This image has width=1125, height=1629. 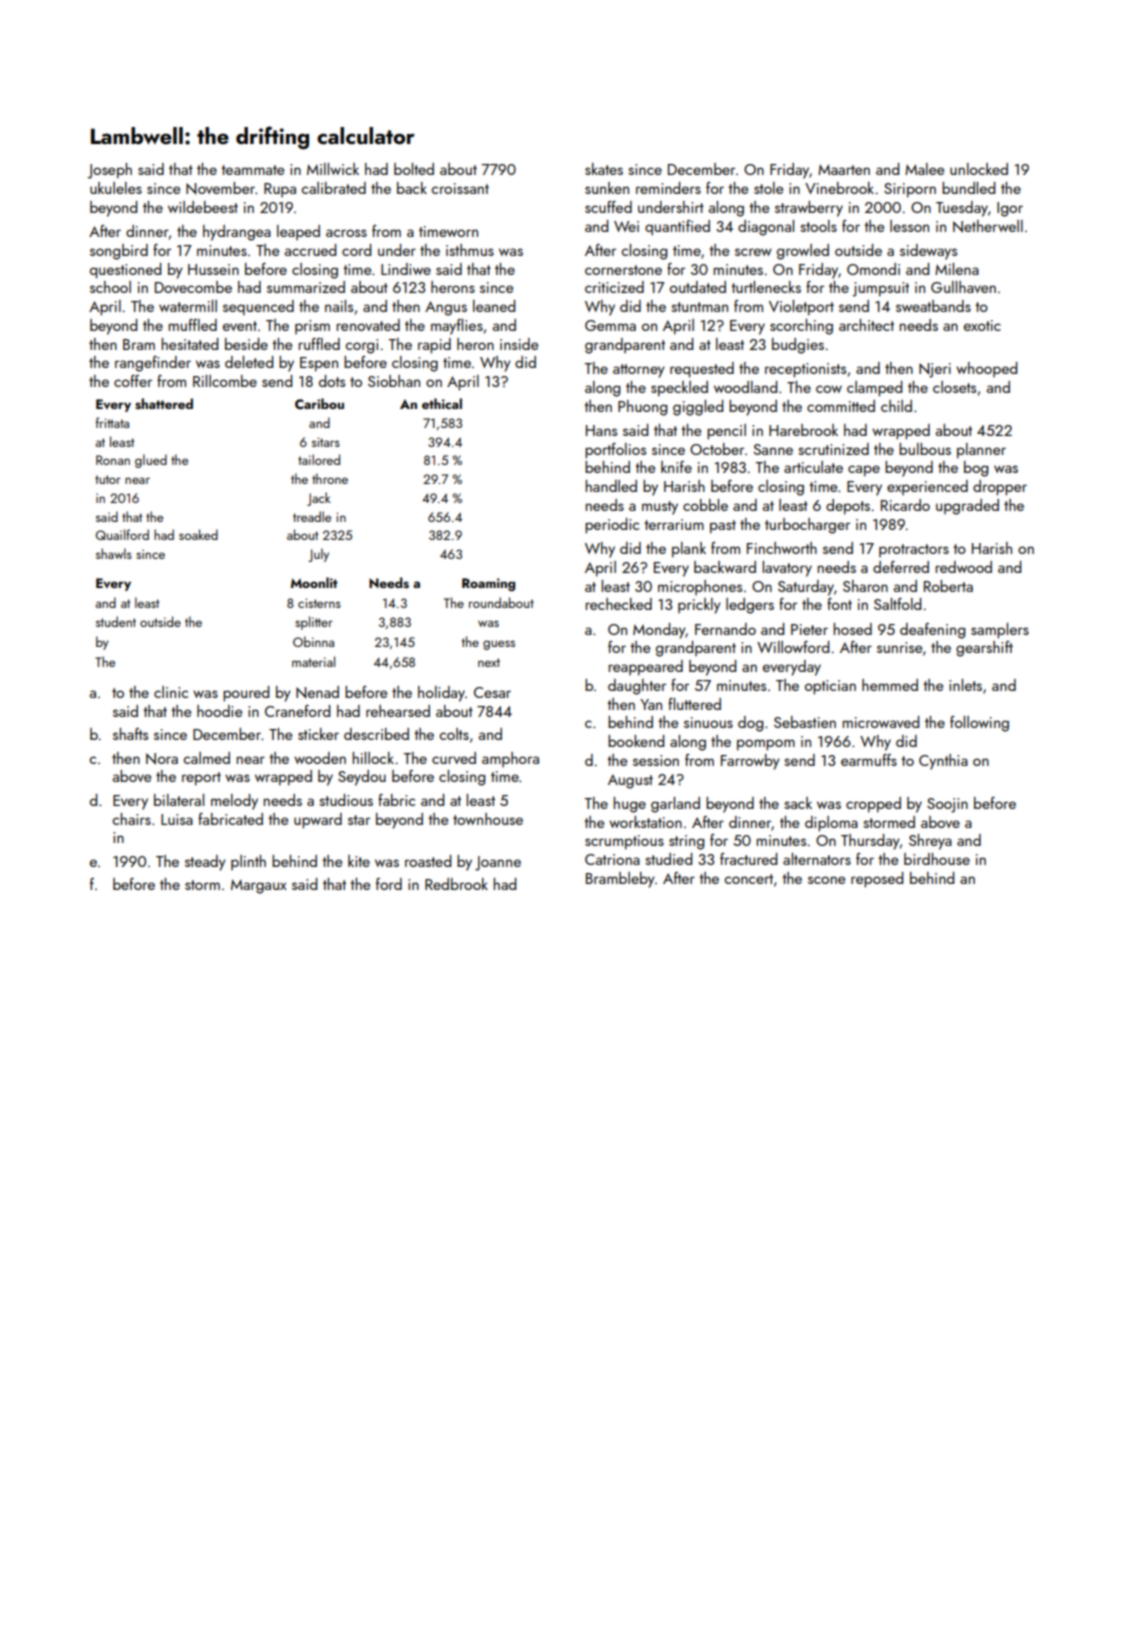 What do you see at coordinates (189, 344) in the image?
I see `hesitated` at bounding box center [189, 344].
